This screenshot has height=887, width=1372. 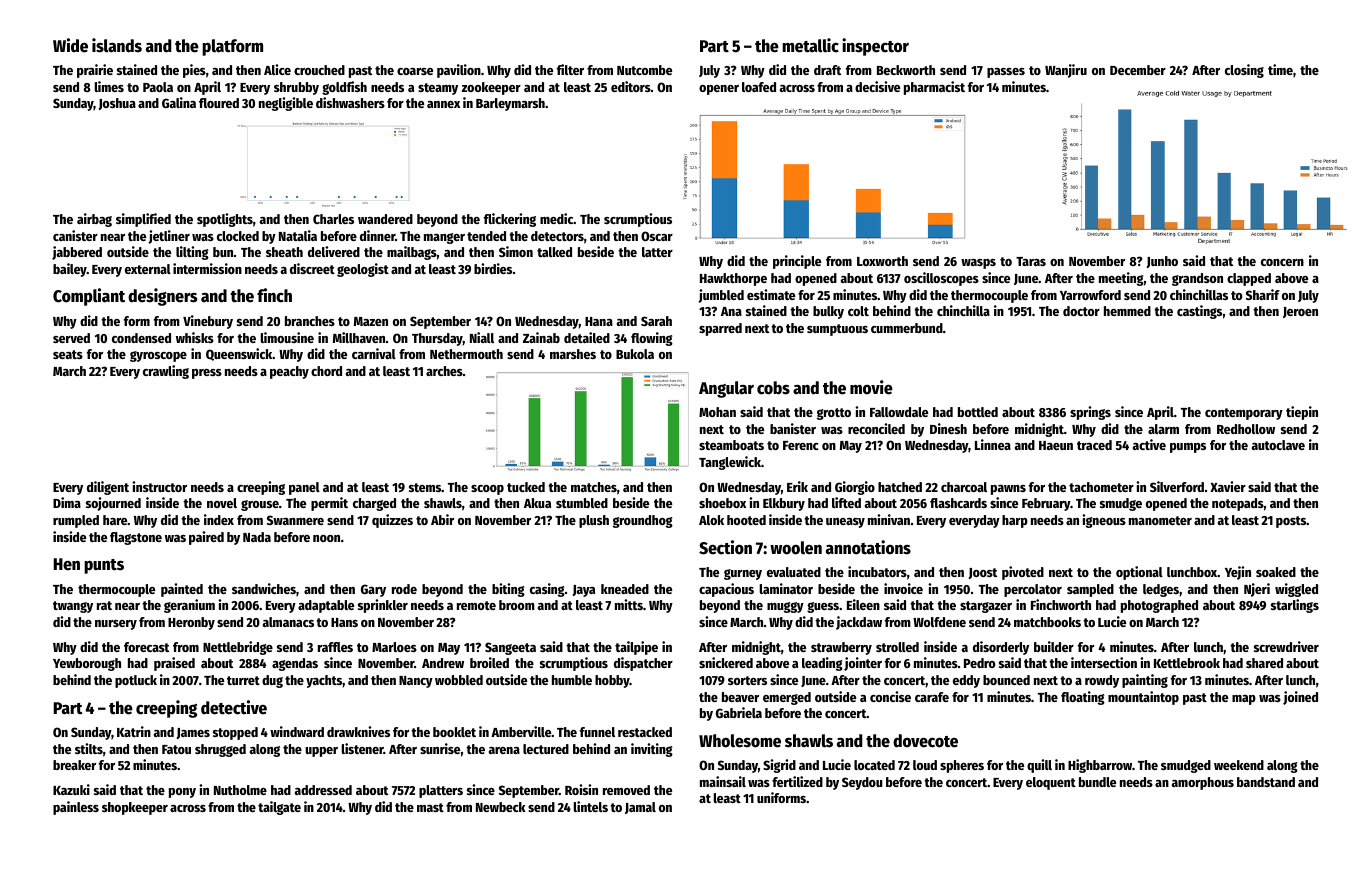 I want to click on amorphous, so click(x=1203, y=783).
